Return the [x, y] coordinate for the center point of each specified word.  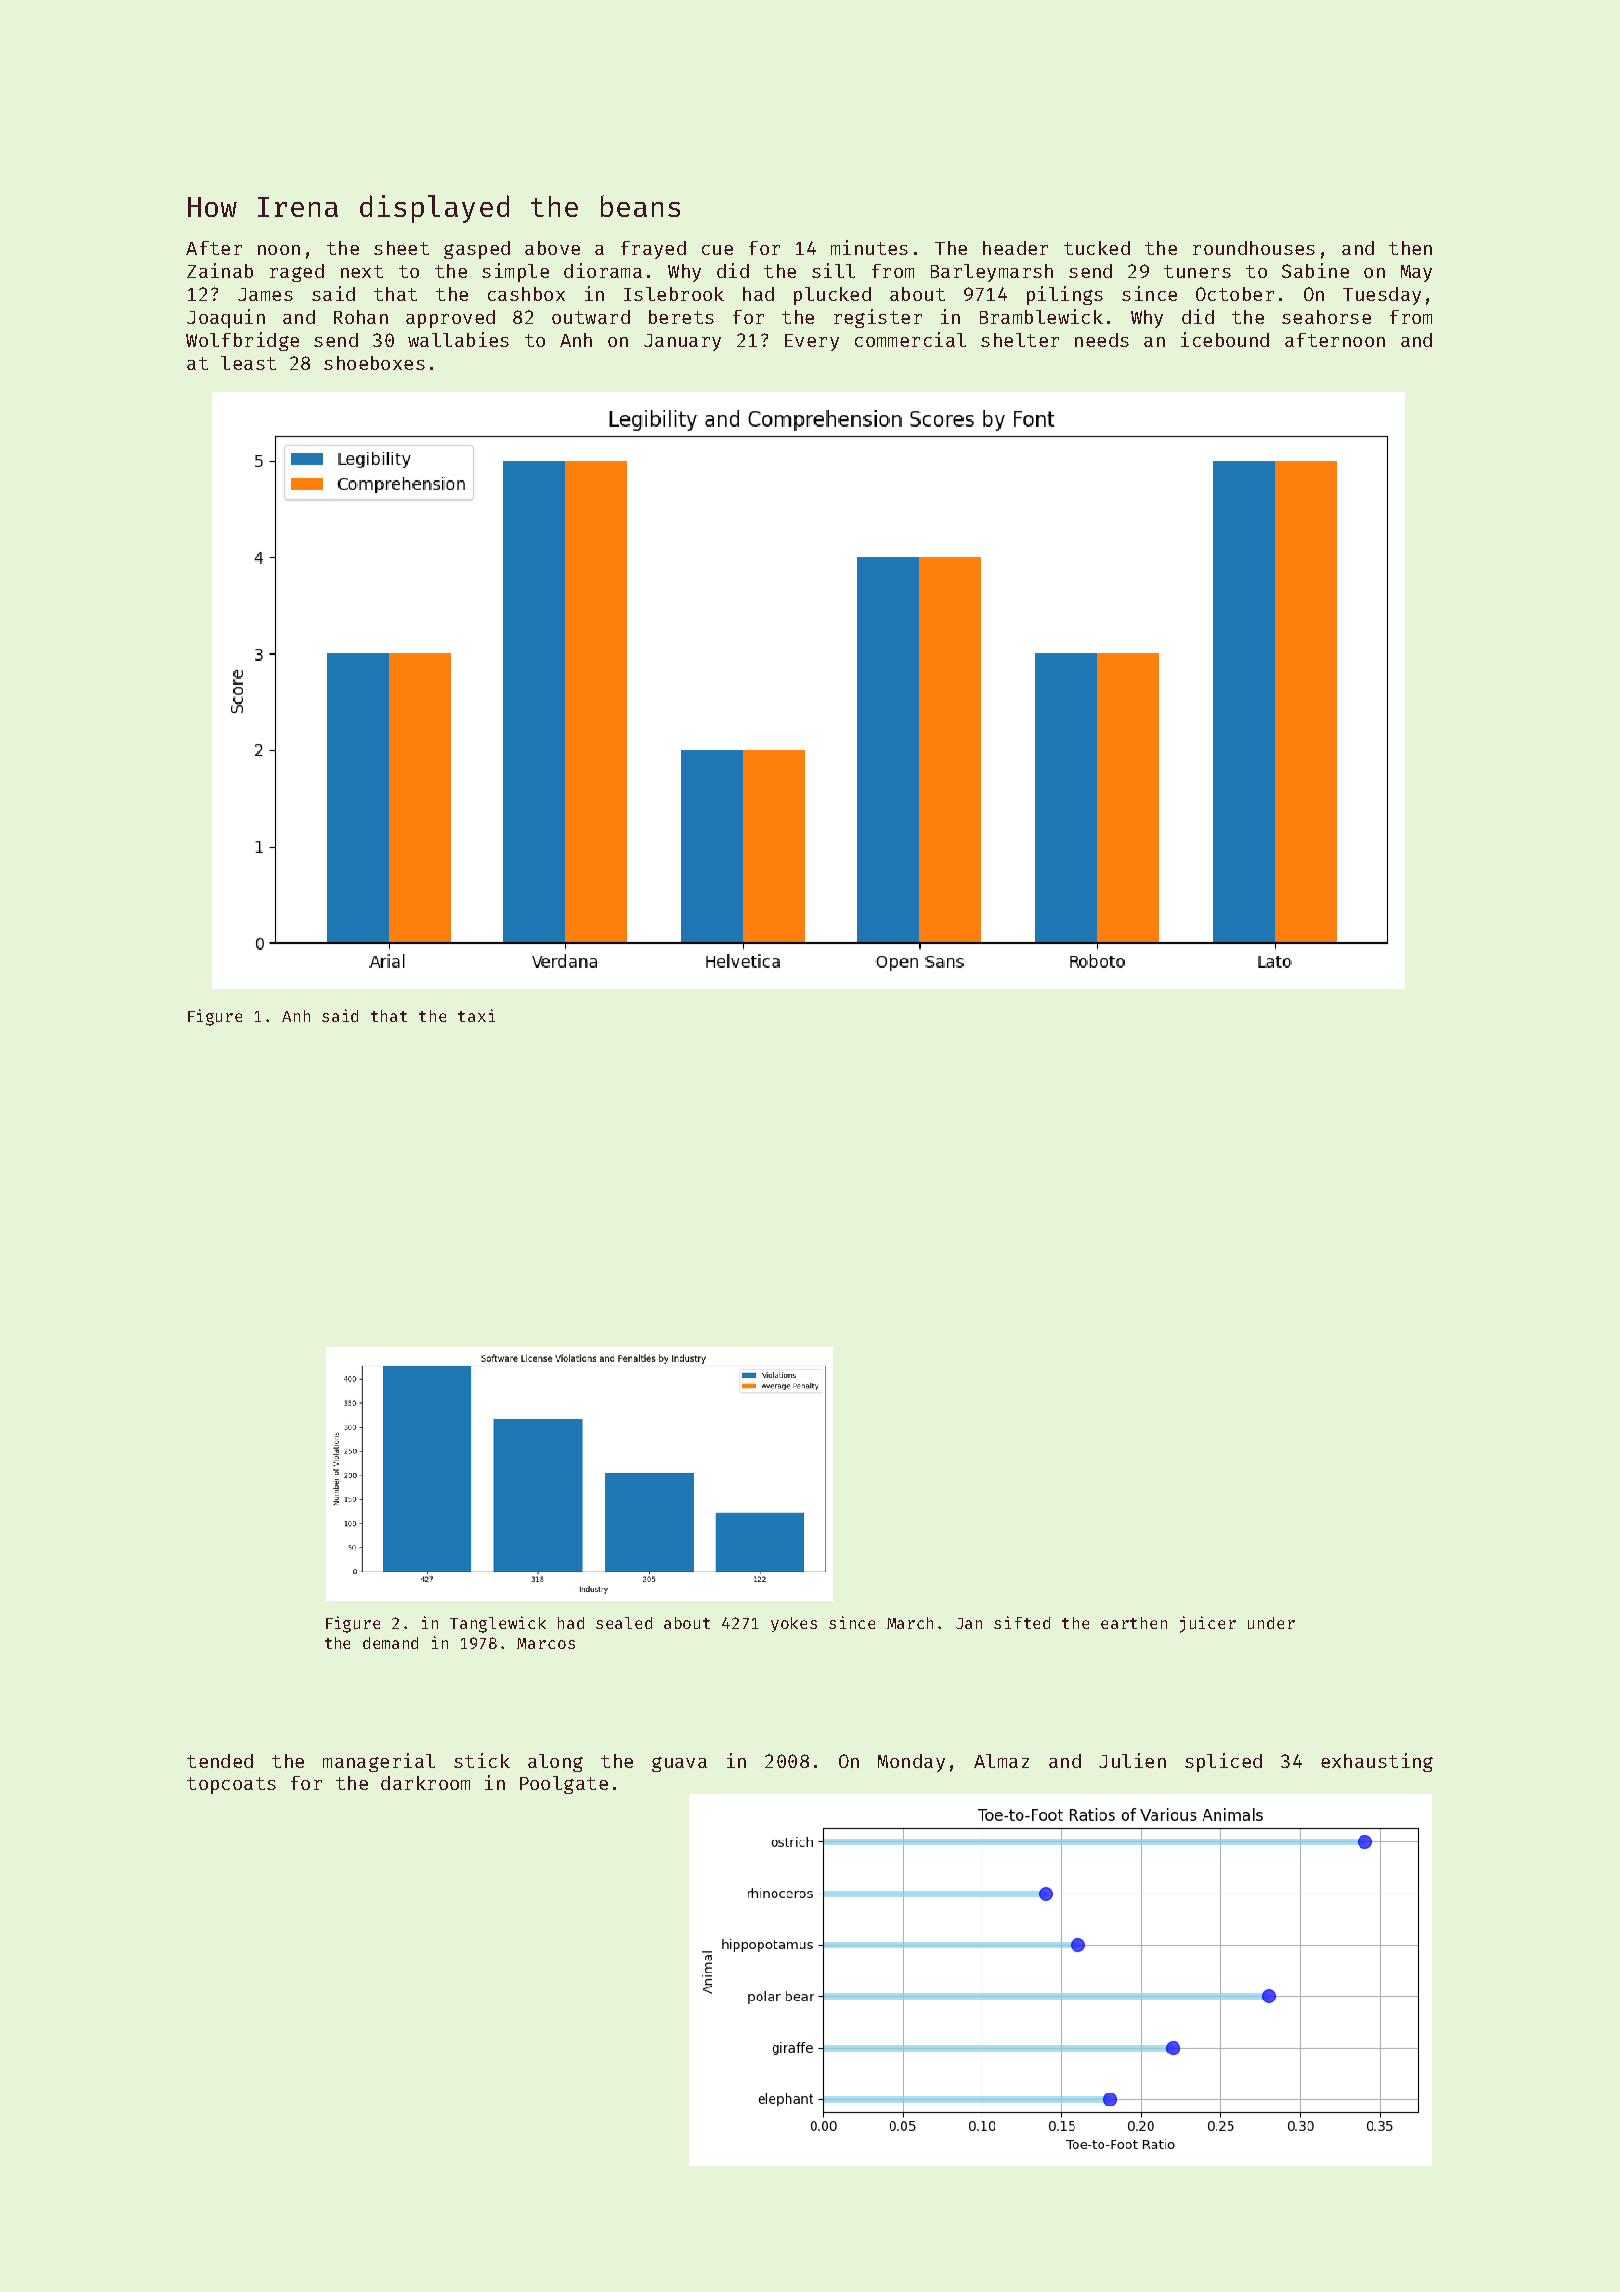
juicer [1208, 1624]
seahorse [1326, 317]
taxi [476, 1015]
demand [390, 1643]
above [552, 248]
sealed [624, 1623]
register [878, 318]
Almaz [1001, 1761]
